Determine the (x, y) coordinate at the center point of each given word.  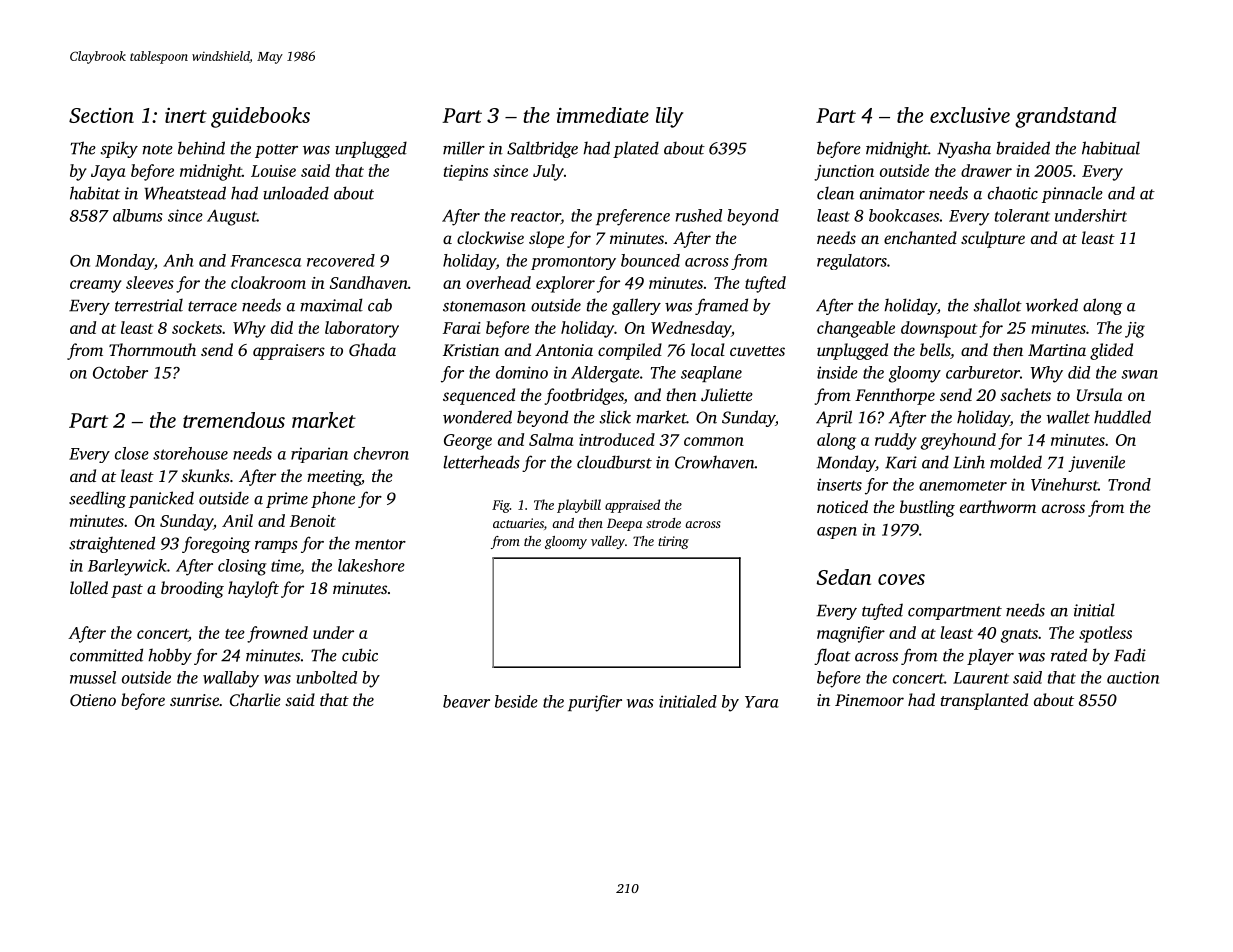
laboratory (362, 329)
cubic (360, 655)
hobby (170, 656)
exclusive (970, 115)
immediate (603, 115)
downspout (939, 329)
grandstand (1066, 117)
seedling (97, 499)
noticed (842, 506)
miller (464, 148)
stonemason (484, 306)
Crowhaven (715, 462)
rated (1069, 655)
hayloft (253, 589)
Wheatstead (185, 193)
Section (101, 115)
